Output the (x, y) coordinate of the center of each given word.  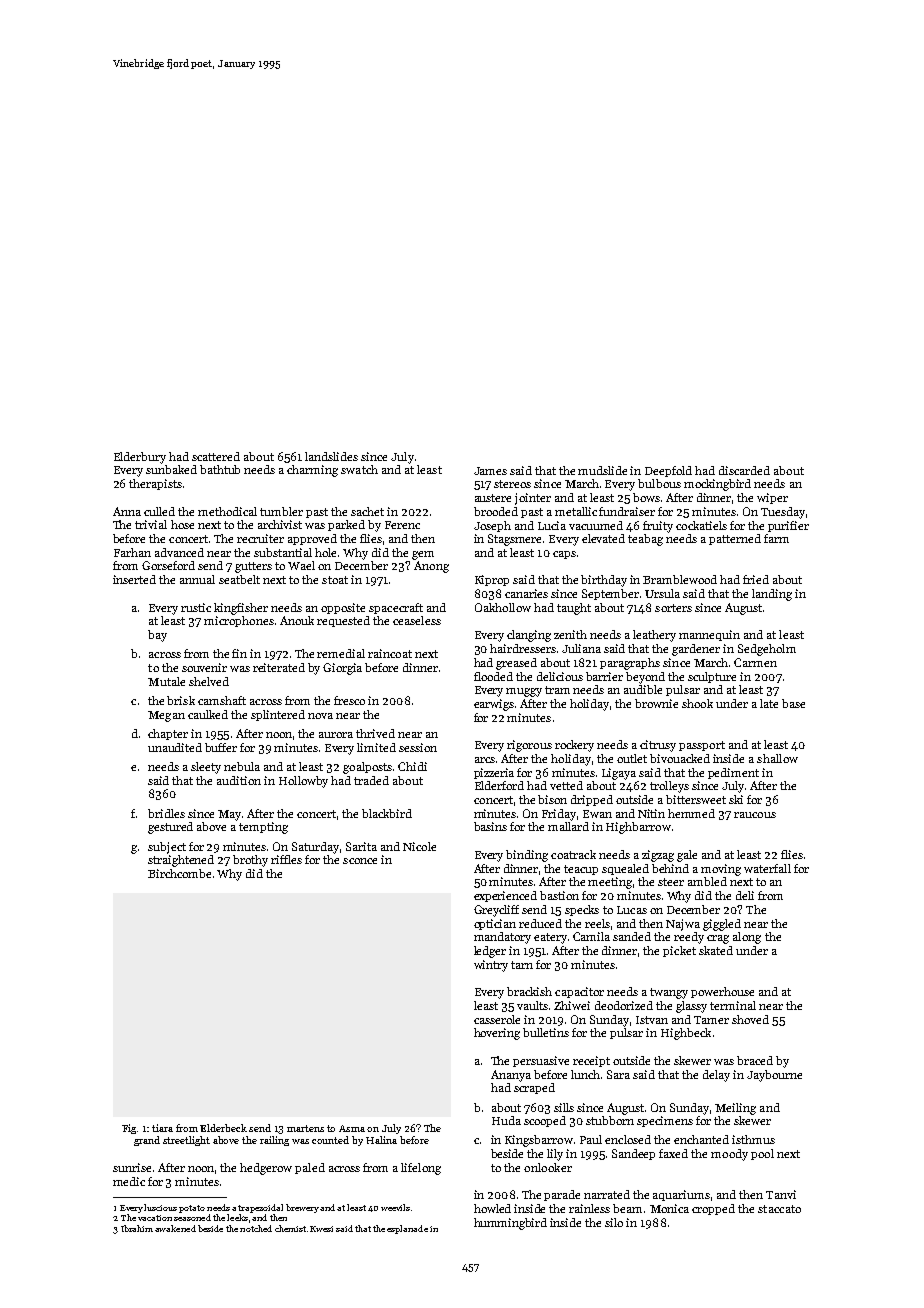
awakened (175, 1228)
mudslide (602, 470)
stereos (512, 484)
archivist (280, 524)
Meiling (735, 1109)
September (610, 594)
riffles (286, 859)
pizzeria (494, 773)
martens (305, 1128)
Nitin (651, 813)
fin (239, 653)
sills (564, 1107)
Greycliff (496, 911)
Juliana (581, 648)
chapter (168, 734)
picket (679, 951)
